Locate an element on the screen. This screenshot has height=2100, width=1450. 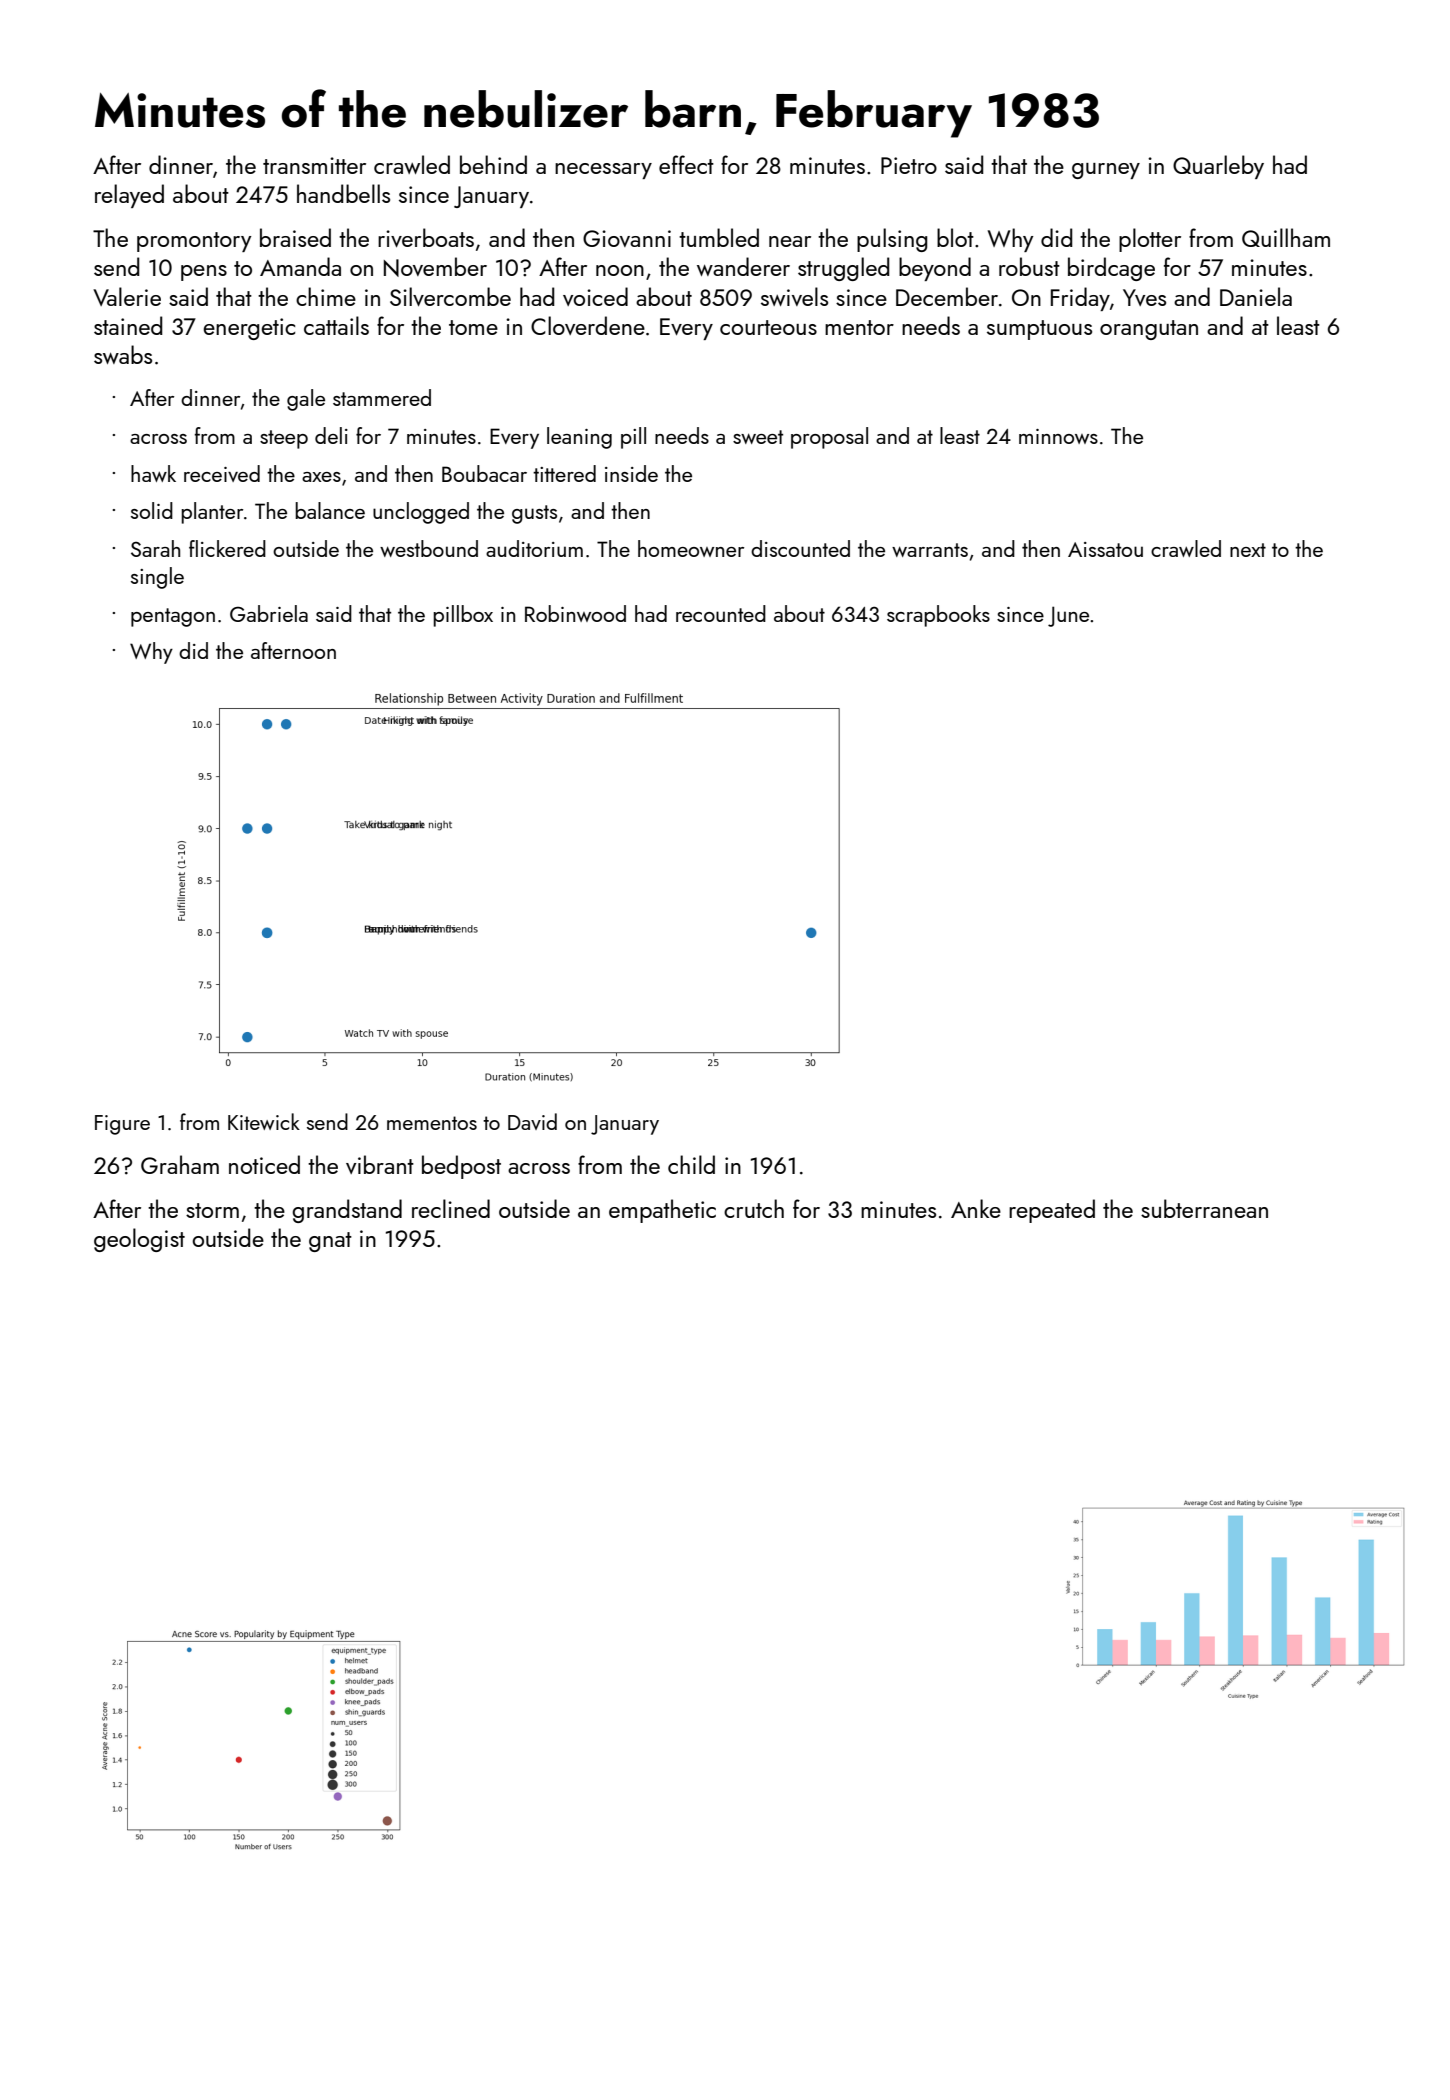
warrants is located at coordinates (930, 550).
